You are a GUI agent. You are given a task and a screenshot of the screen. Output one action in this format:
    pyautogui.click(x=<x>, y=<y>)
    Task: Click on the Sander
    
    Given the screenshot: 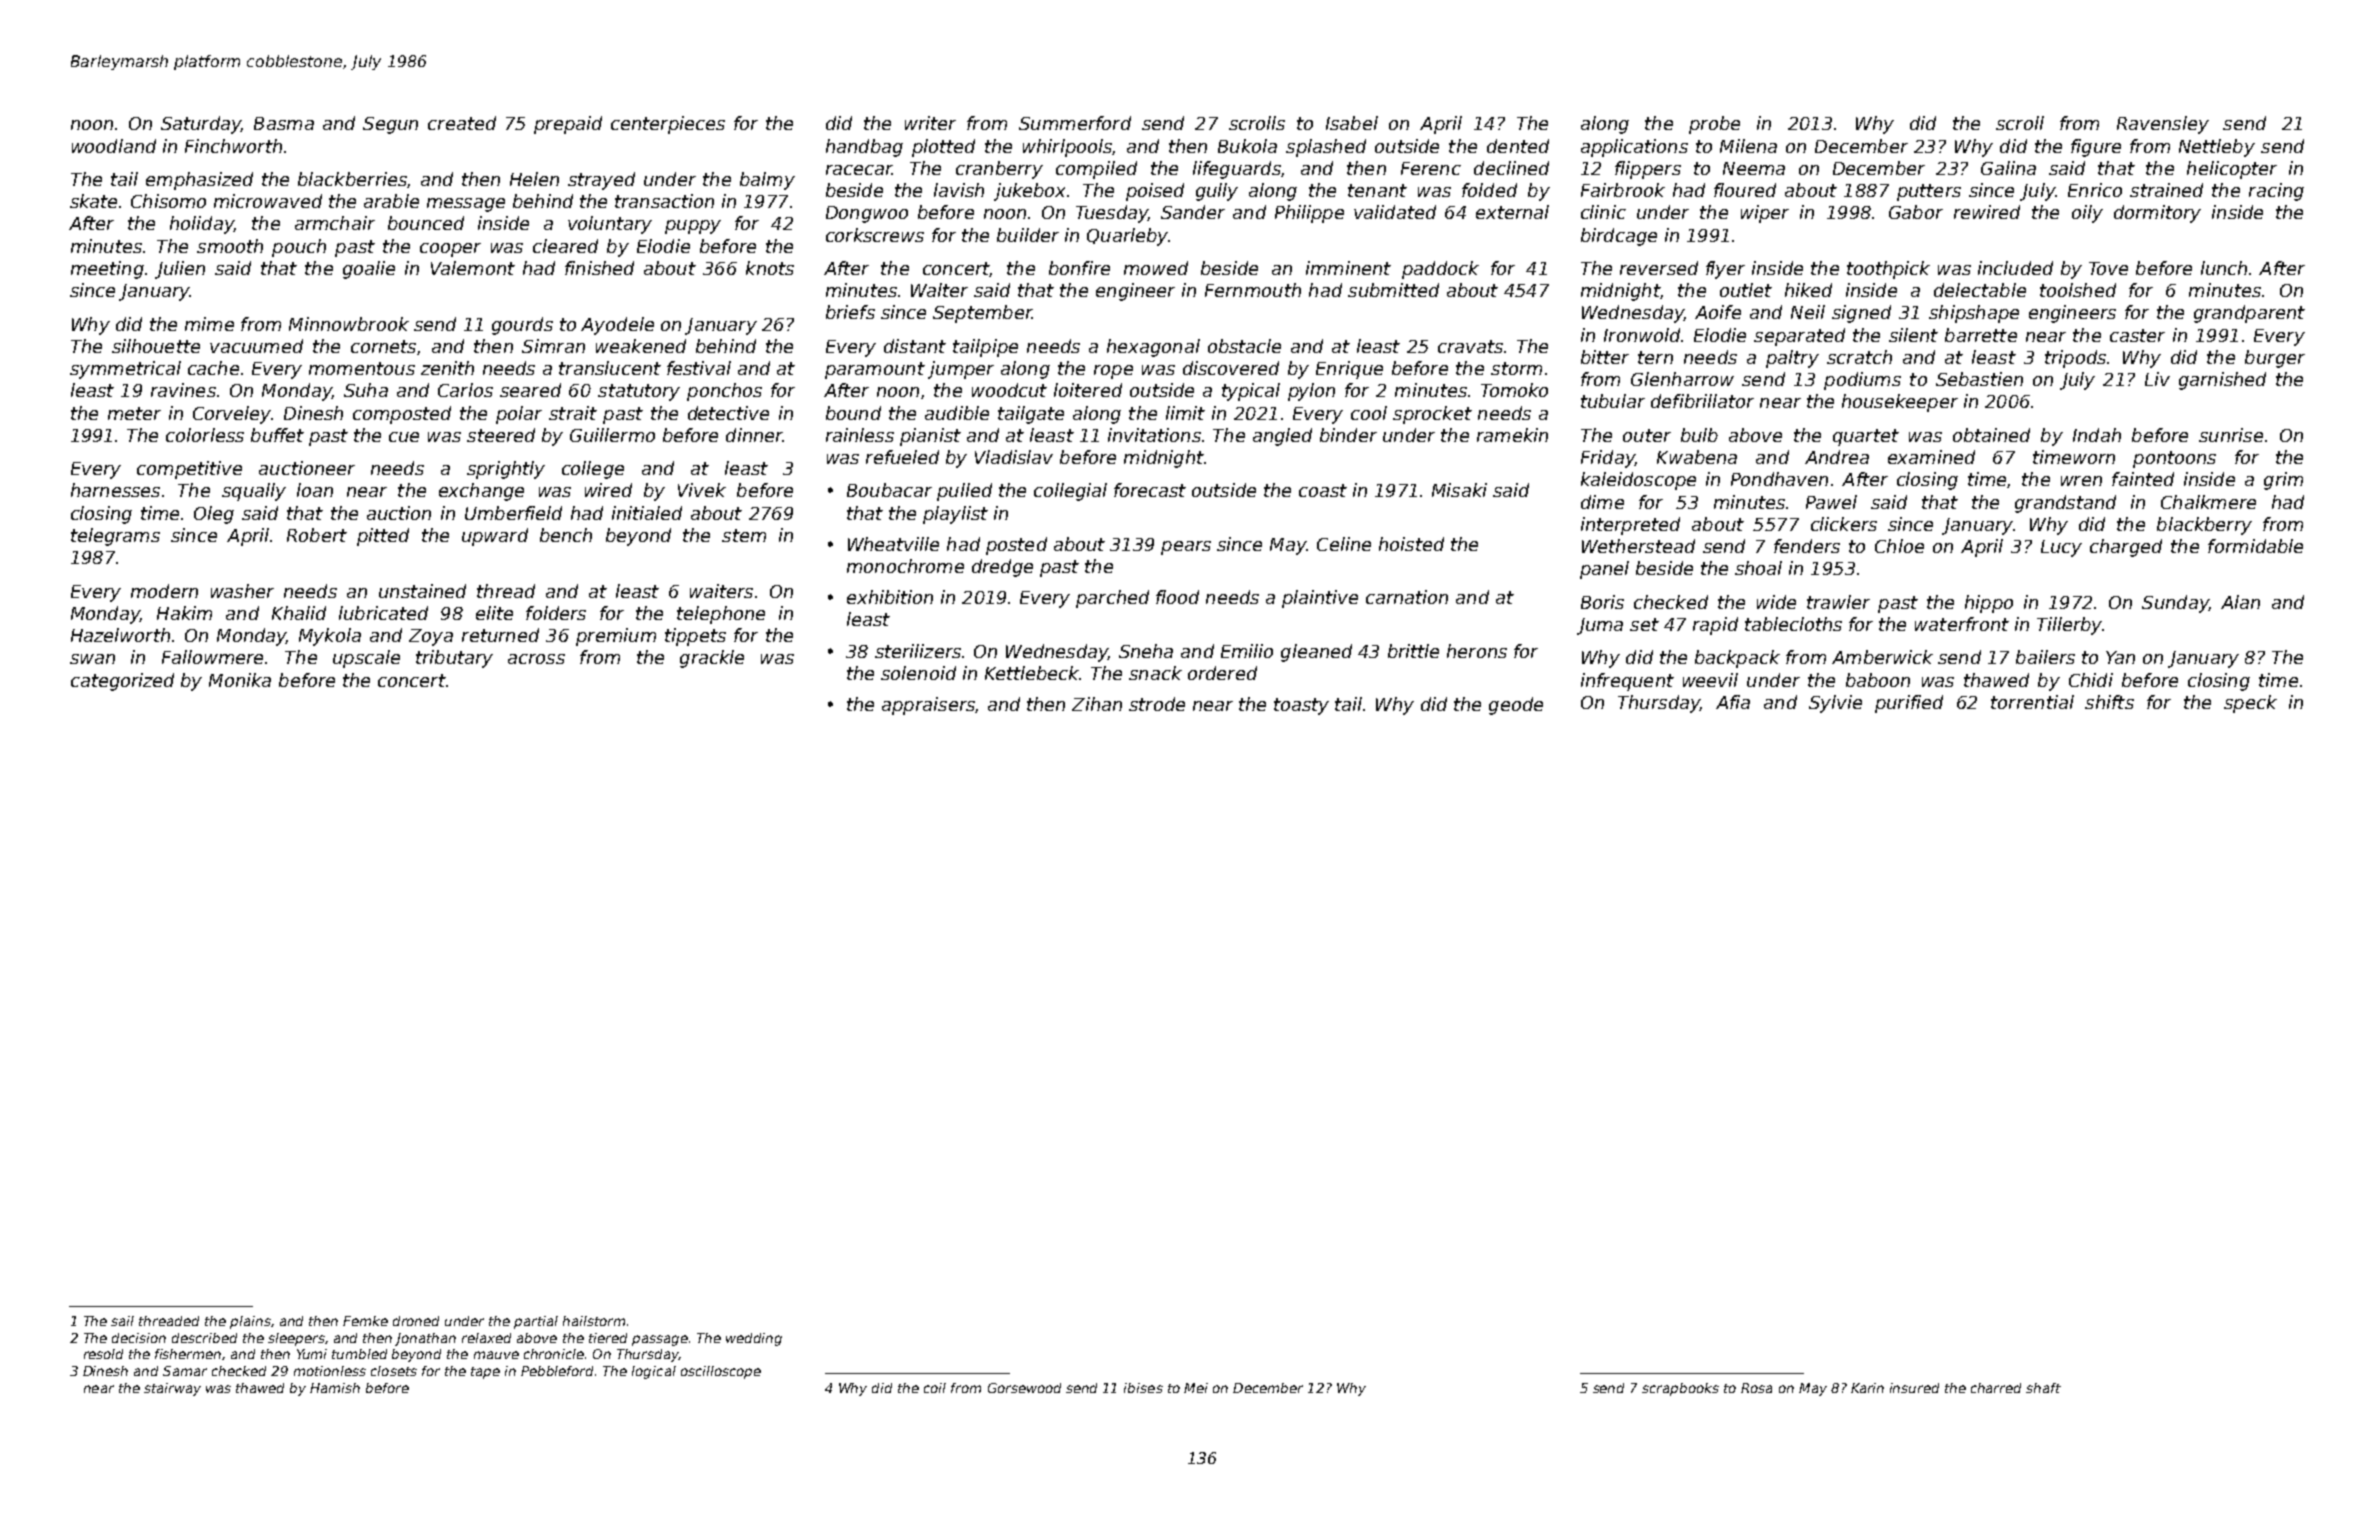 What is the action you would take?
    pyautogui.click(x=1193, y=212)
